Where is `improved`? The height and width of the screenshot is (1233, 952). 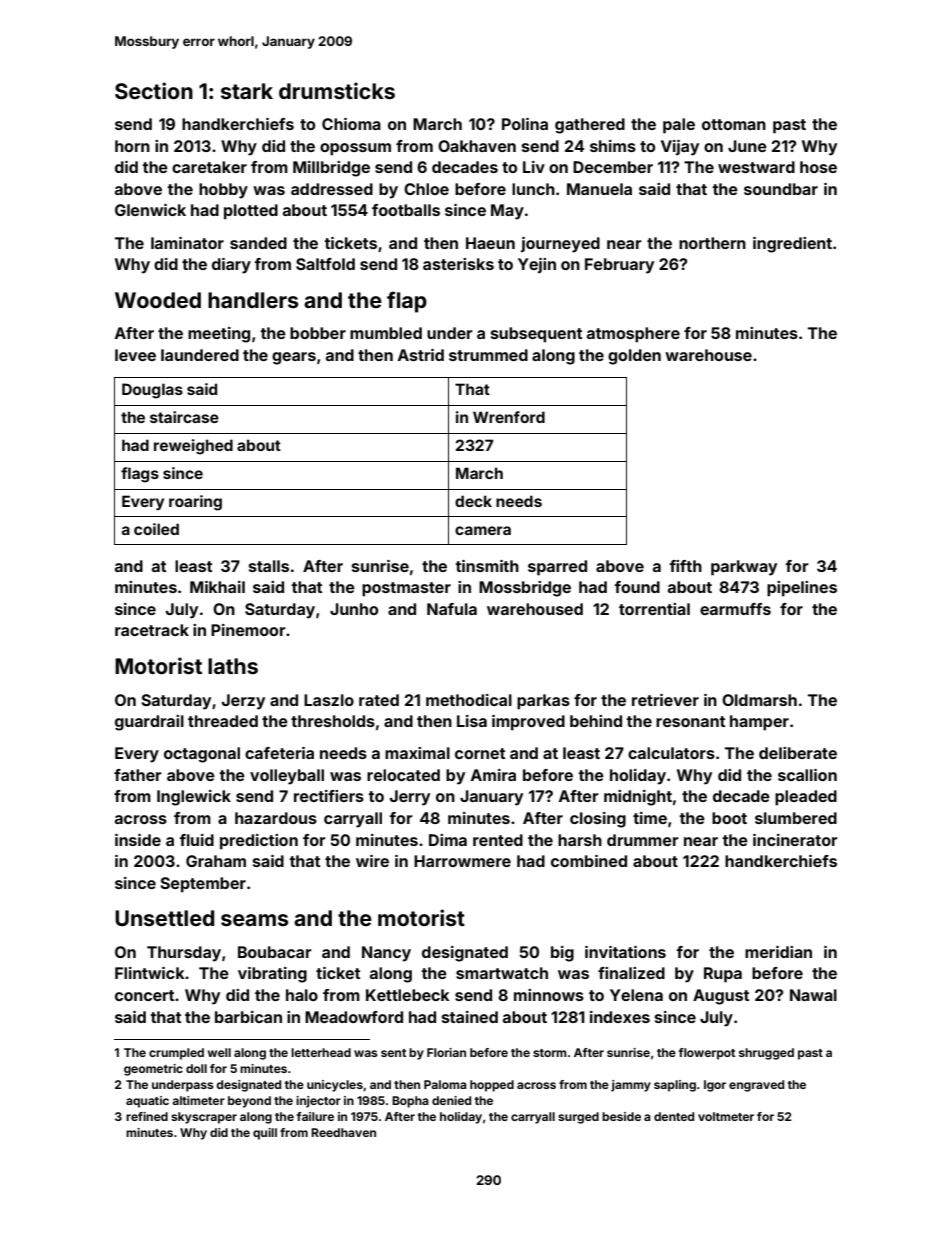
improved is located at coordinates (528, 723).
